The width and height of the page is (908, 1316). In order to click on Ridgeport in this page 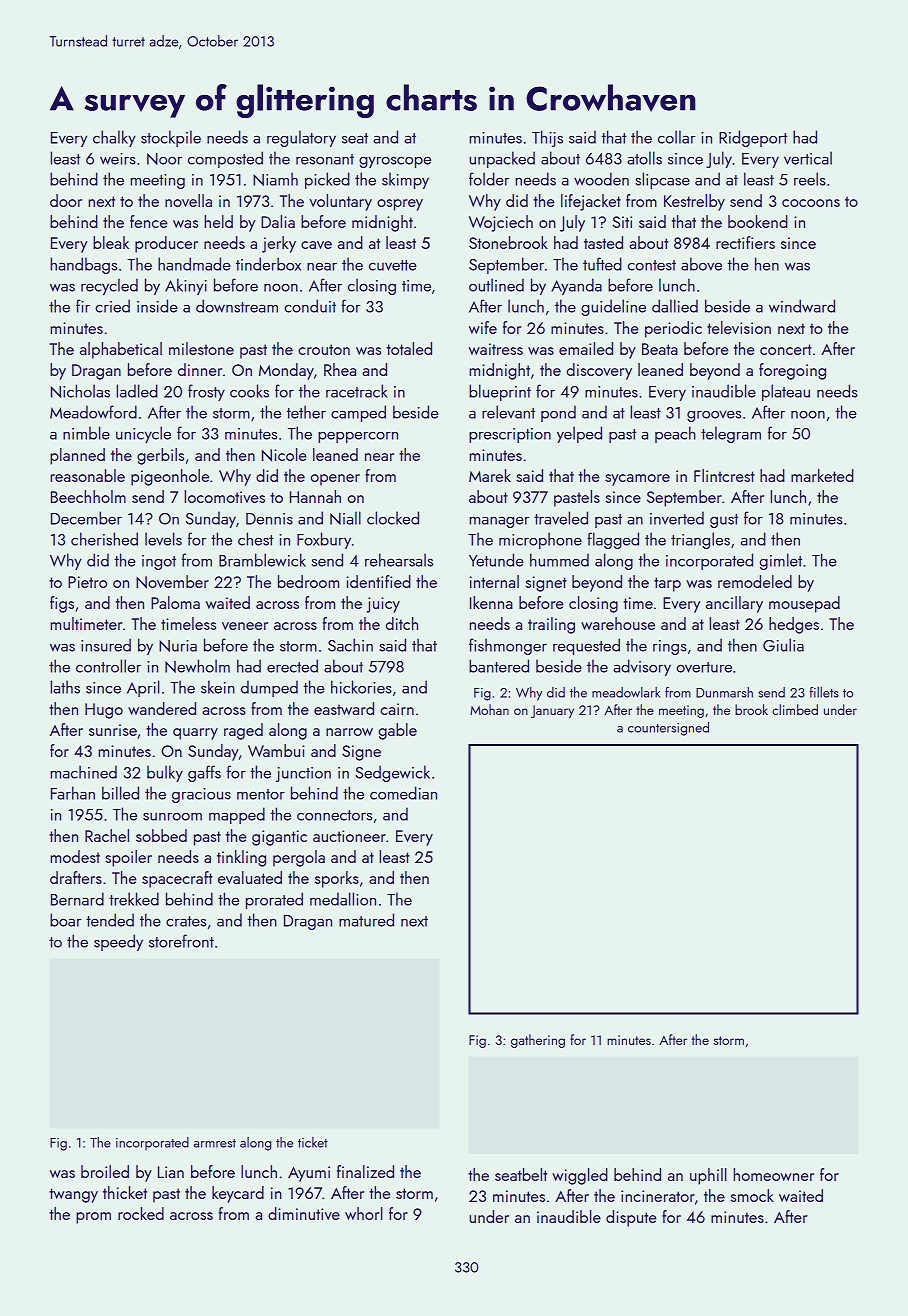, I will do `click(753, 138)`.
